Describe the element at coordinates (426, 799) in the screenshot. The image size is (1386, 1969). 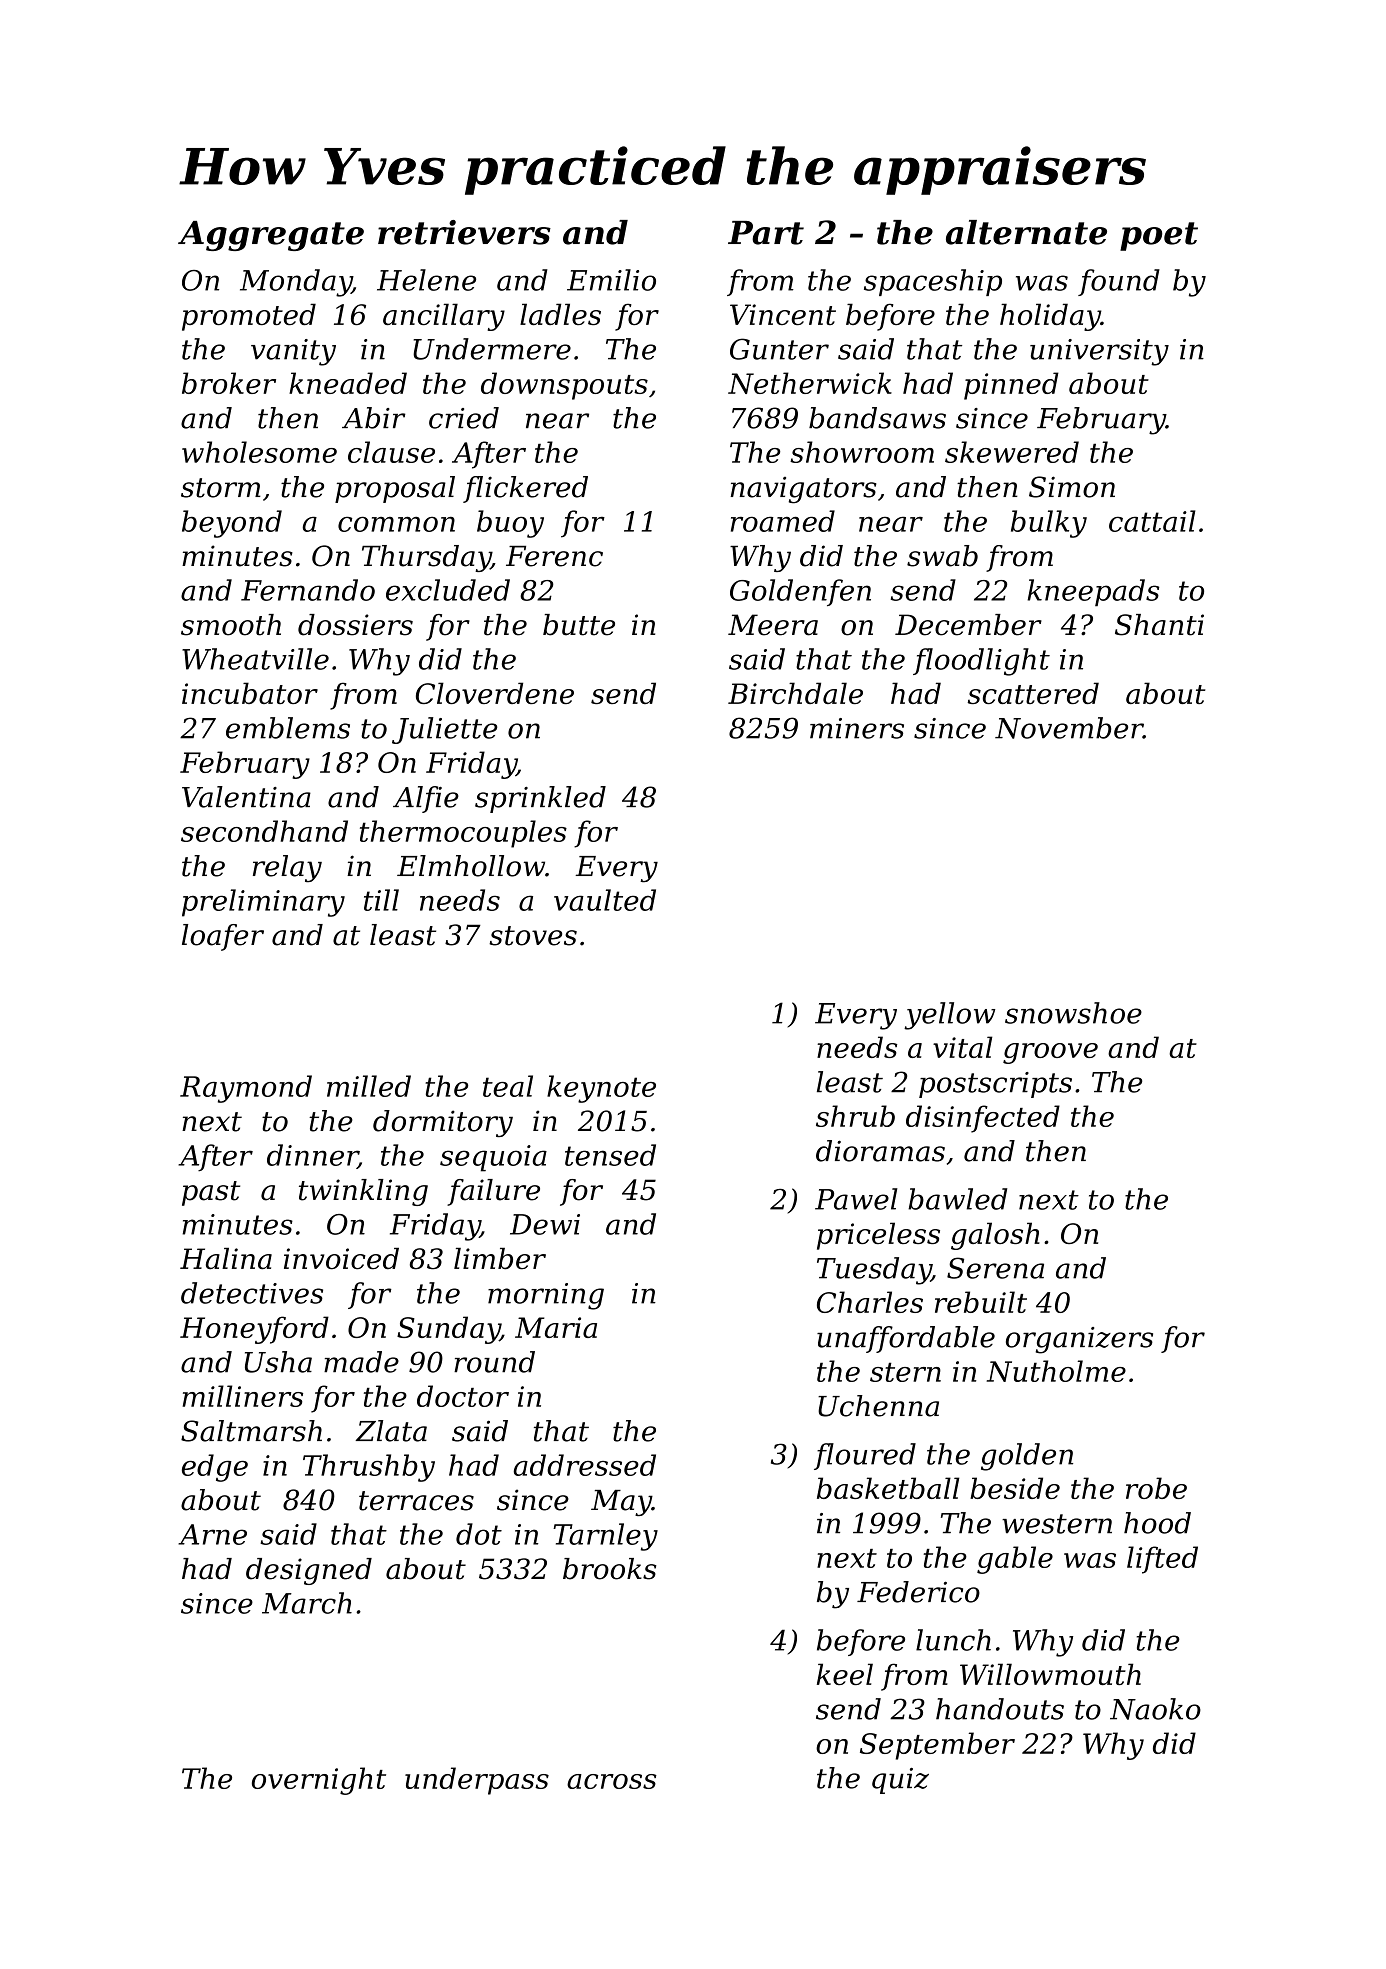
I see `Alfie` at that location.
